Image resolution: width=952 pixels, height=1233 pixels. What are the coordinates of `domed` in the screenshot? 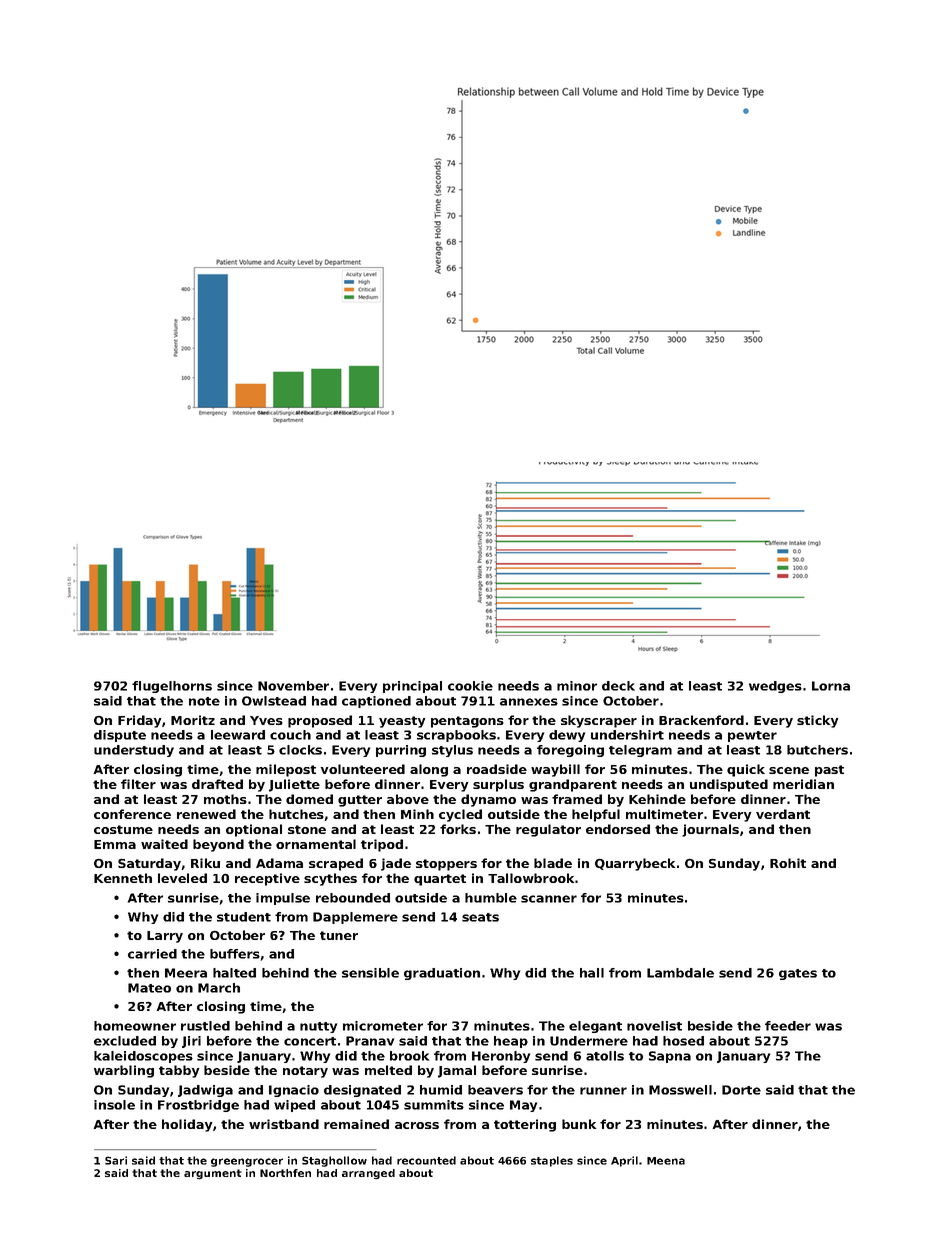 It's located at (309, 799).
